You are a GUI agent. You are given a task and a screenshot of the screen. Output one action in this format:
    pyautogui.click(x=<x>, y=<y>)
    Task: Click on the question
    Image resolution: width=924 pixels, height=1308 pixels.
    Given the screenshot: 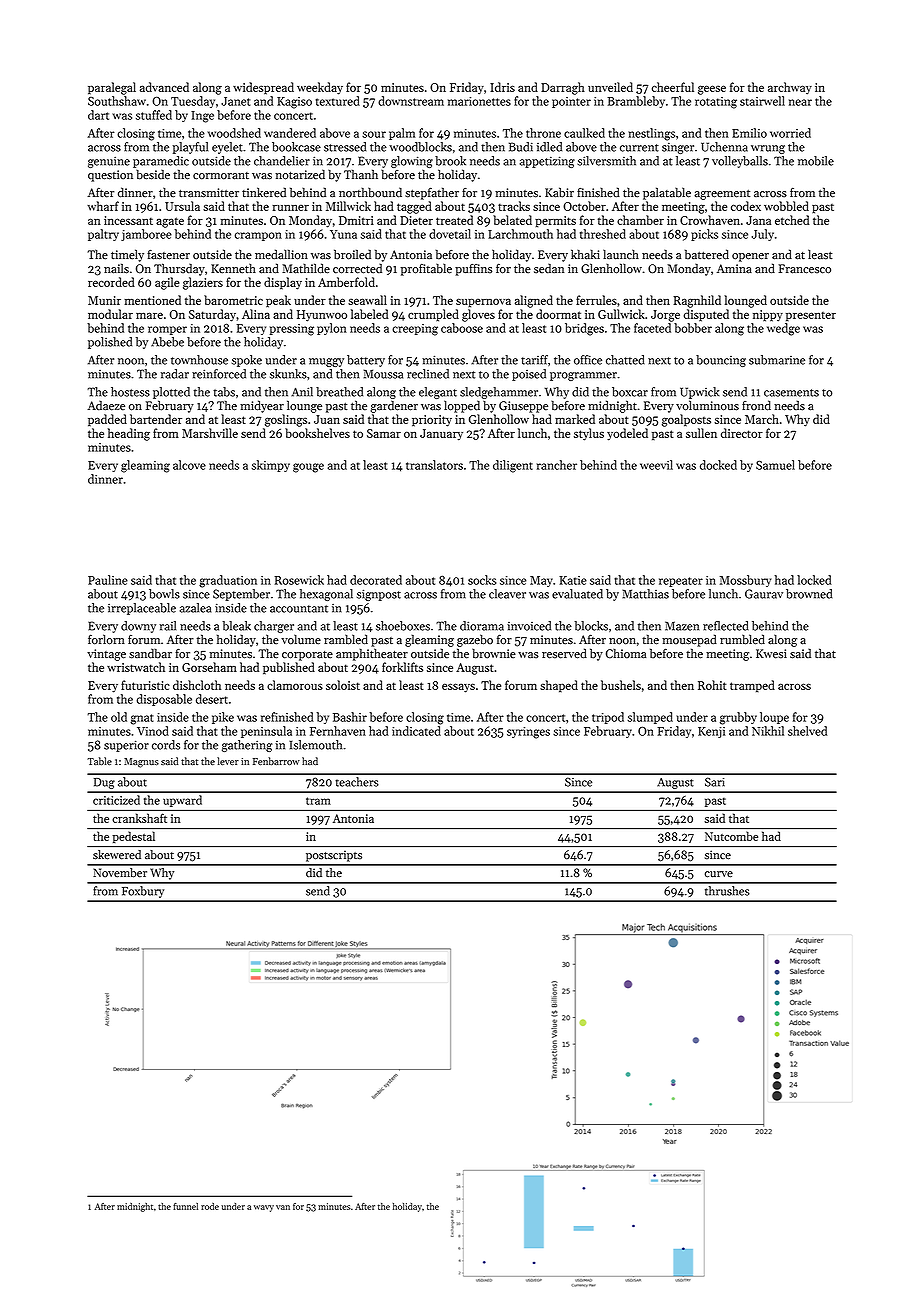 What is the action you would take?
    pyautogui.click(x=110, y=176)
